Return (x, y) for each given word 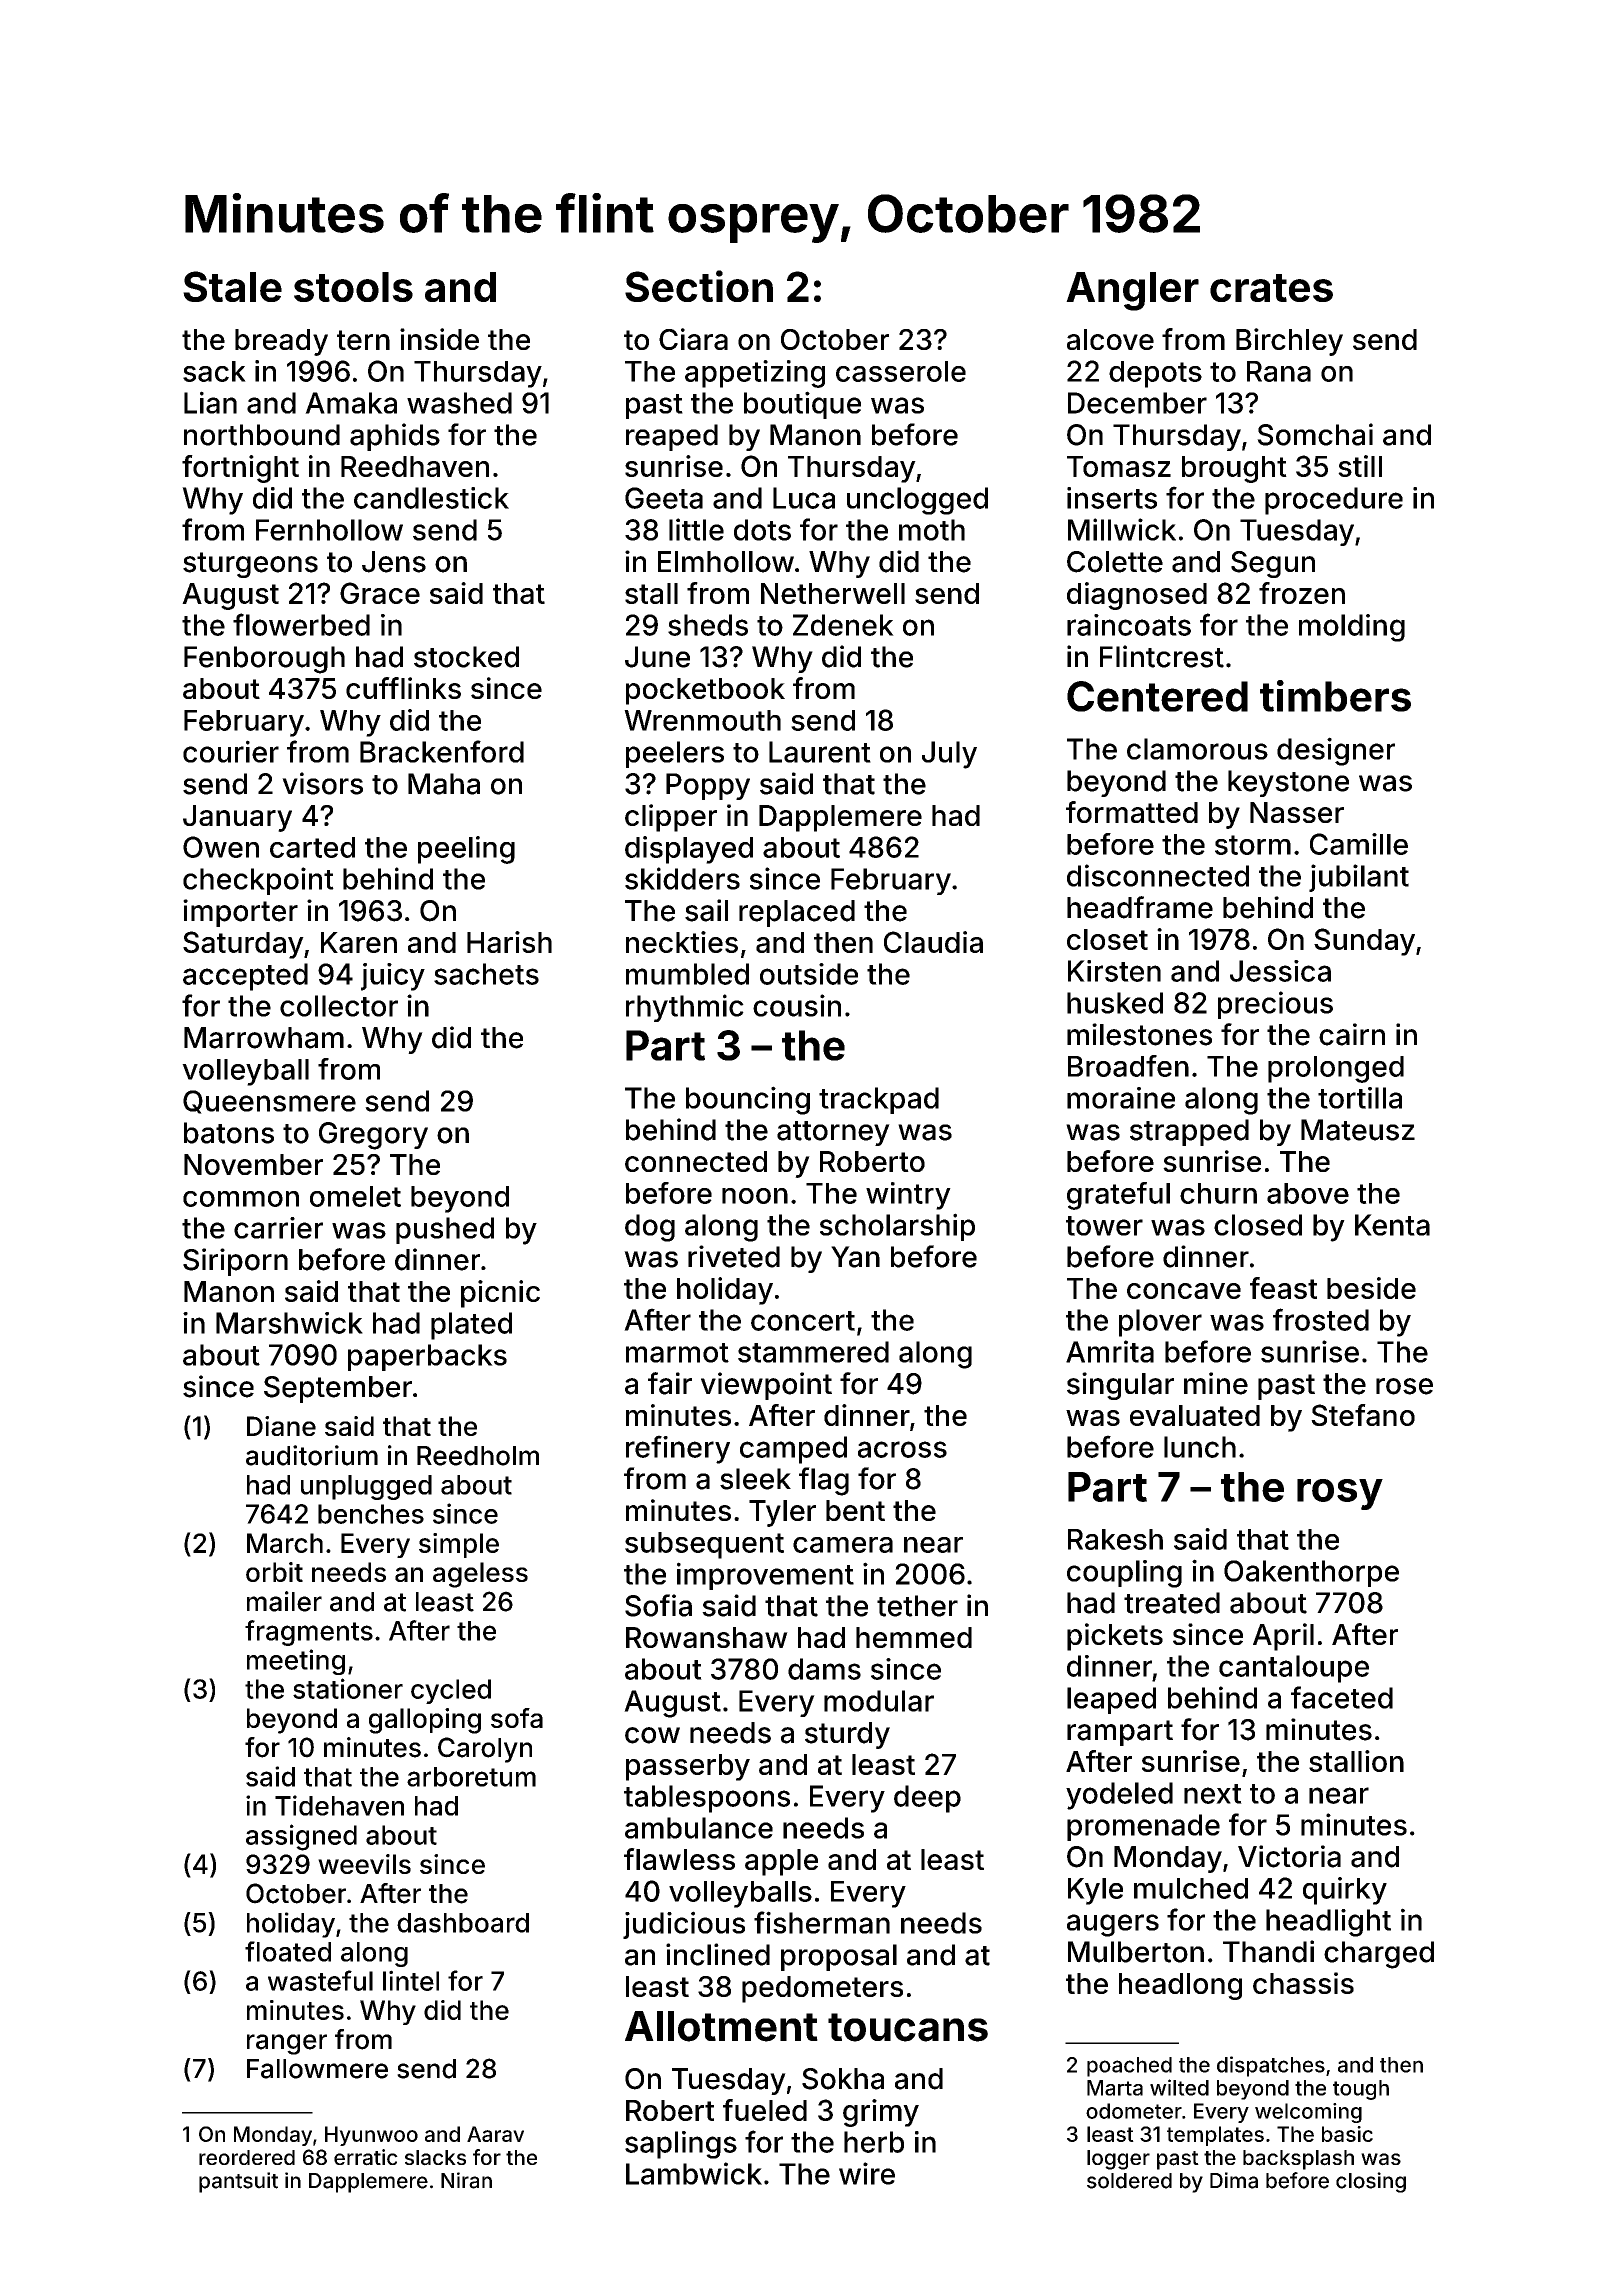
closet (1107, 939)
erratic (366, 2157)
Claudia (933, 942)
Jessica (1280, 971)
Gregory (373, 1136)
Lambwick (694, 2173)
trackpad (879, 1100)
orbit (274, 1572)
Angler (1132, 291)
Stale (232, 286)
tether (917, 1606)
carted (312, 847)
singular (1120, 1386)
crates (1271, 288)
